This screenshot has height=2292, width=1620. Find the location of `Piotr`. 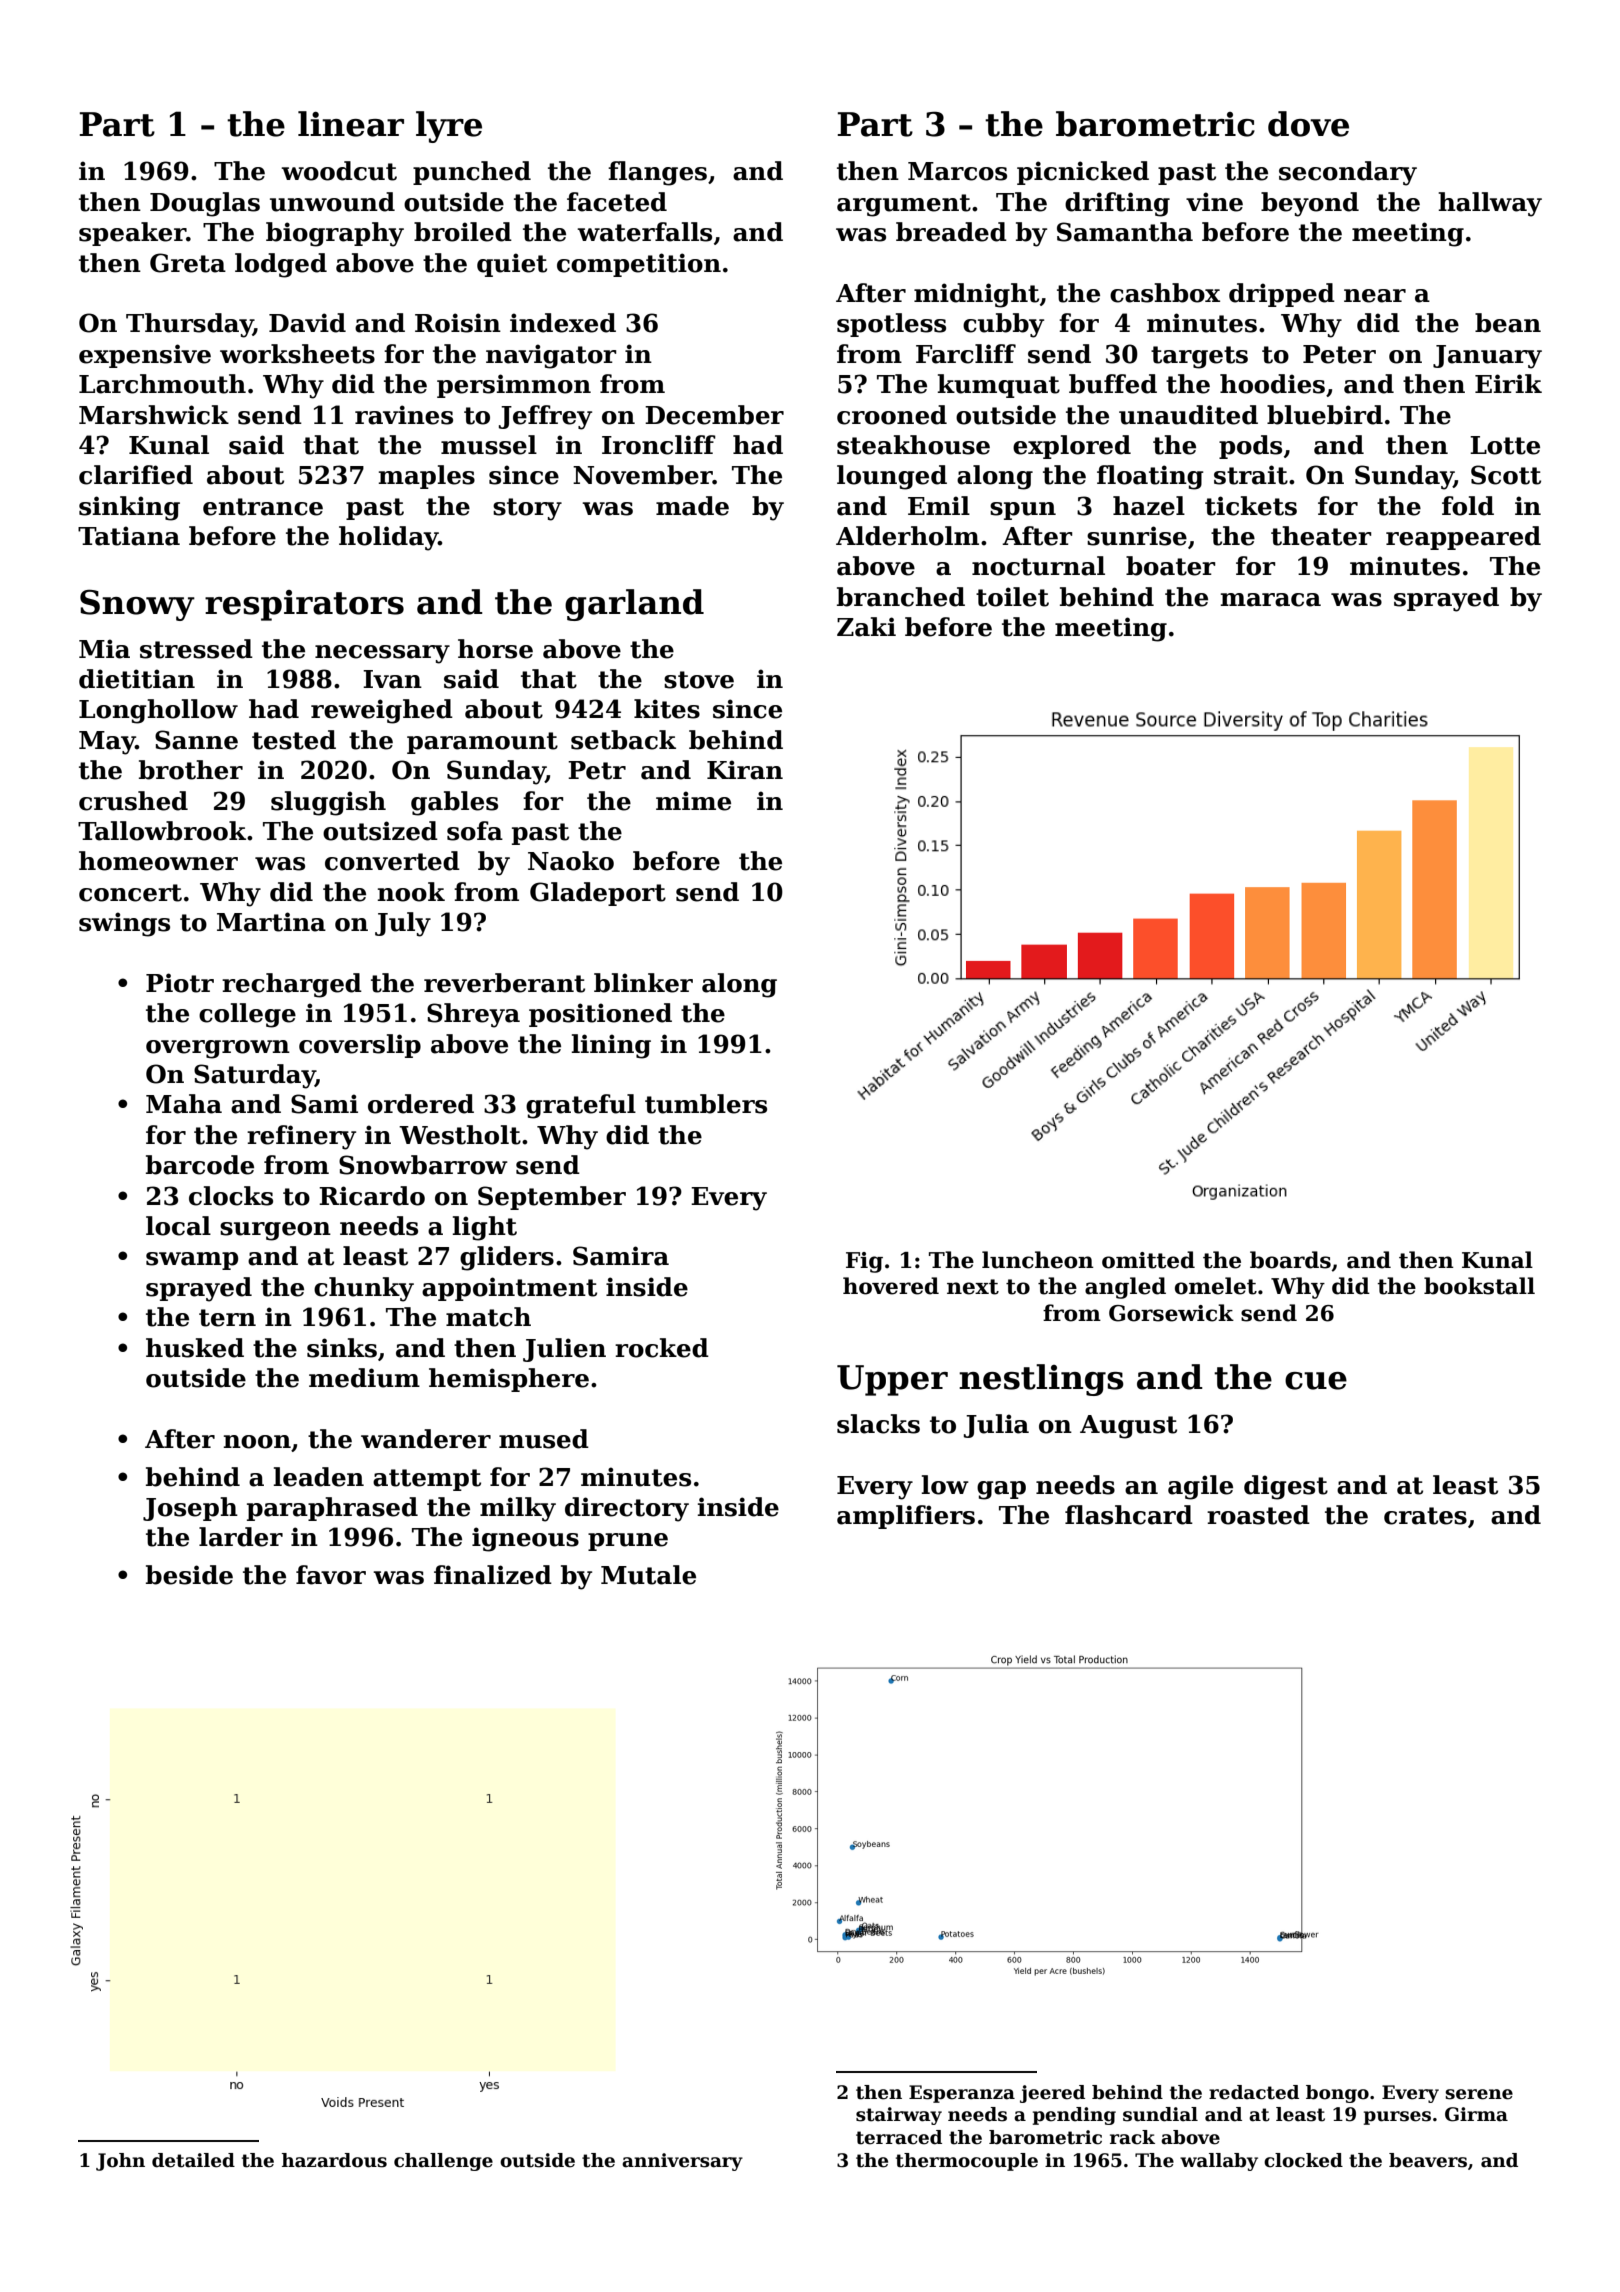

Piotr is located at coordinates (180, 983).
